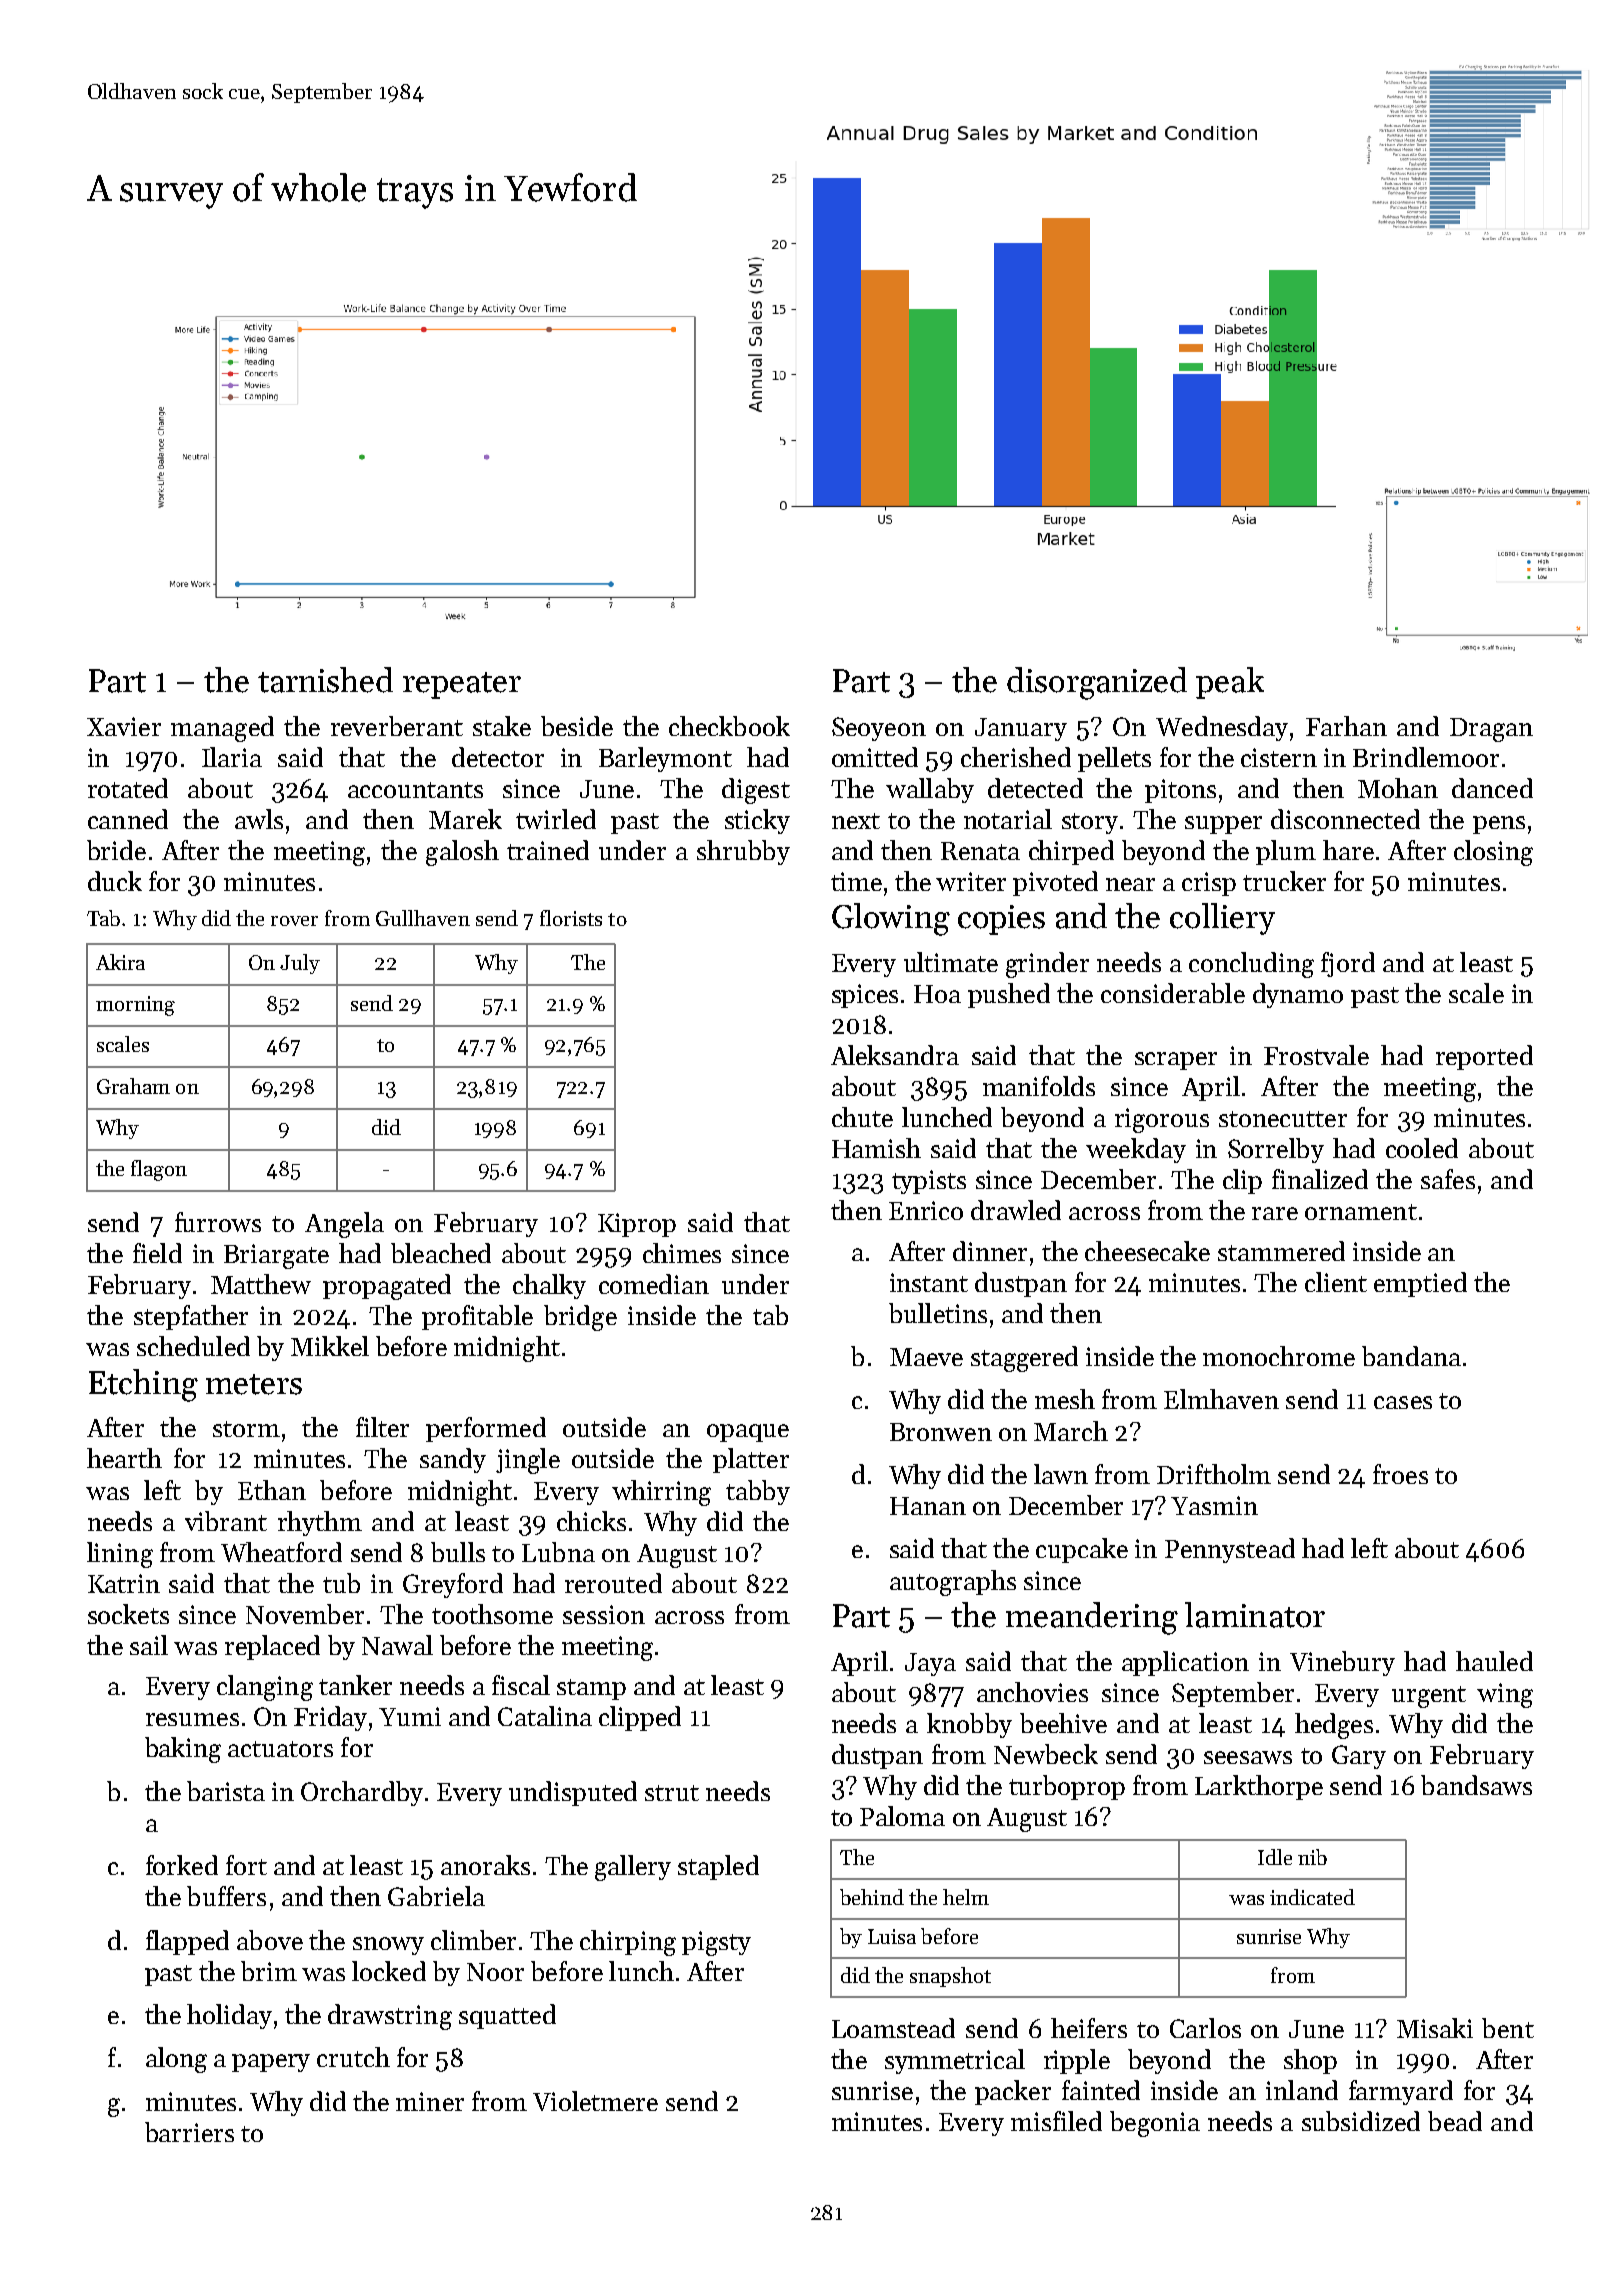  Describe the element at coordinates (410, 1716) in the image. I see `Yumi` at that location.
